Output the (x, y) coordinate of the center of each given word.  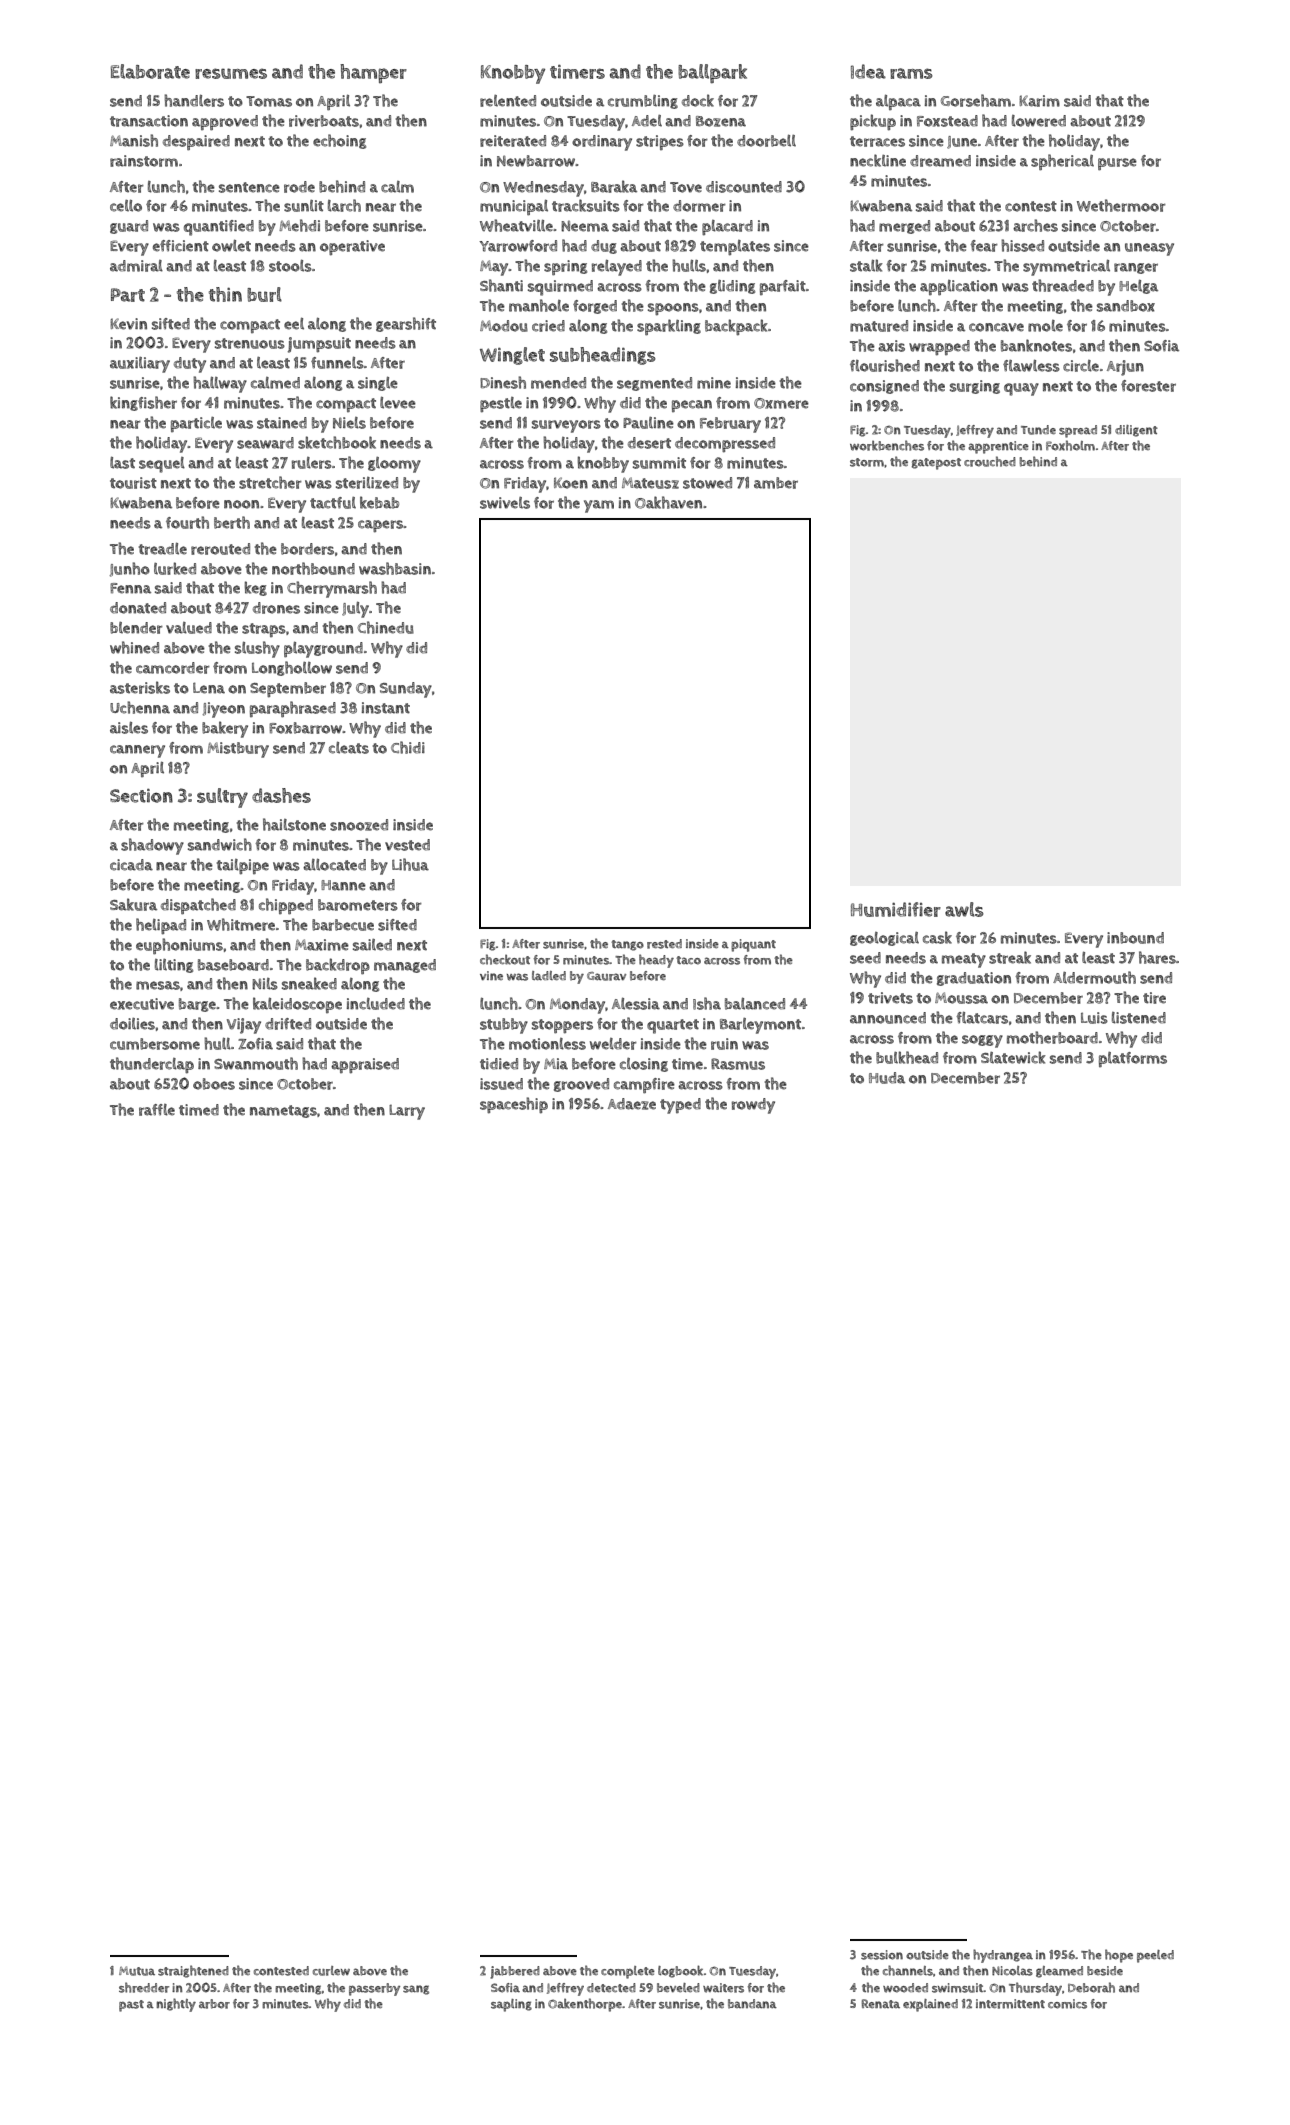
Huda (887, 1078)
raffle (157, 1110)
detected (611, 1987)
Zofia (255, 1044)
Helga (1138, 286)
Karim (1039, 101)
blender (136, 628)
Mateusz (650, 483)
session (882, 1955)
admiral (136, 266)
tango (627, 945)
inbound (1135, 938)
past (131, 2006)
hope (1119, 1956)
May (494, 268)
